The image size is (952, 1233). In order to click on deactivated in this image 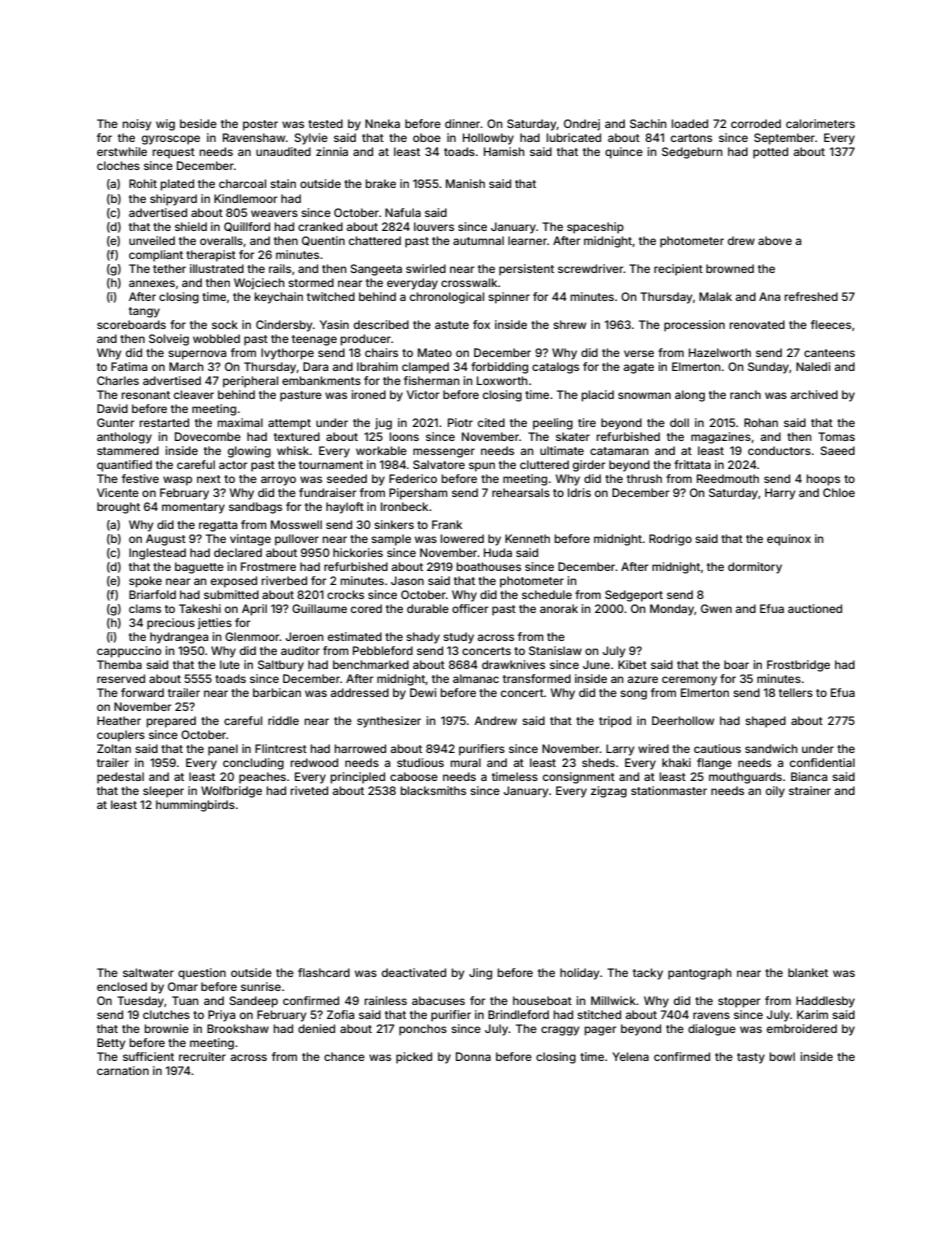, I will do `click(414, 972)`.
